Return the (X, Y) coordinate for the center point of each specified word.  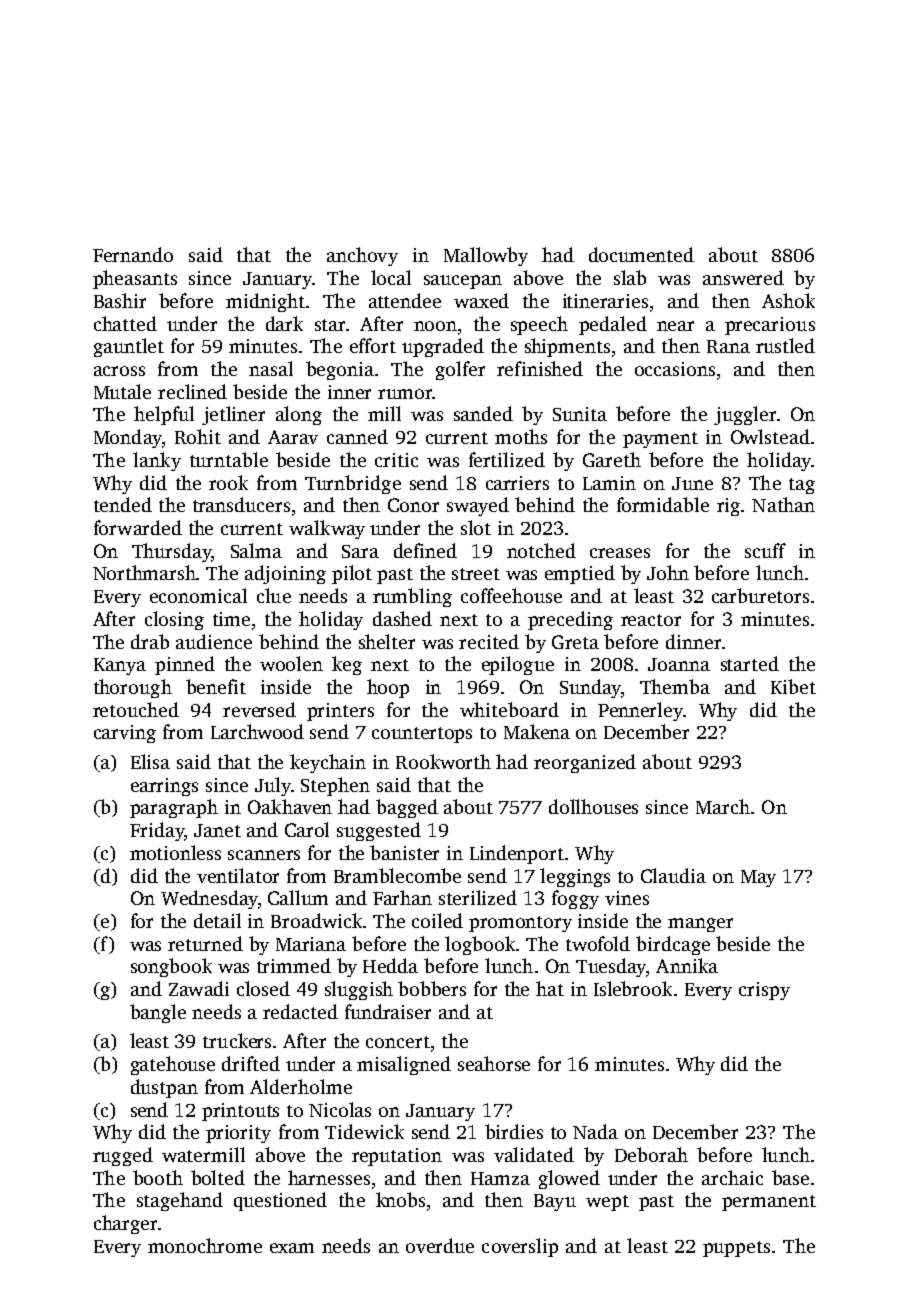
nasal (271, 368)
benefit (216, 686)
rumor (405, 394)
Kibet (793, 686)
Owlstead (770, 436)
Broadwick (316, 920)
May (758, 878)
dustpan (164, 1088)
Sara (360, 551)
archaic (732, 1177)
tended (123, 504)
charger (125, 1224)
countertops (422, 735)
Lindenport (517, 854)
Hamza (500, 1178)
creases (620, 553)
